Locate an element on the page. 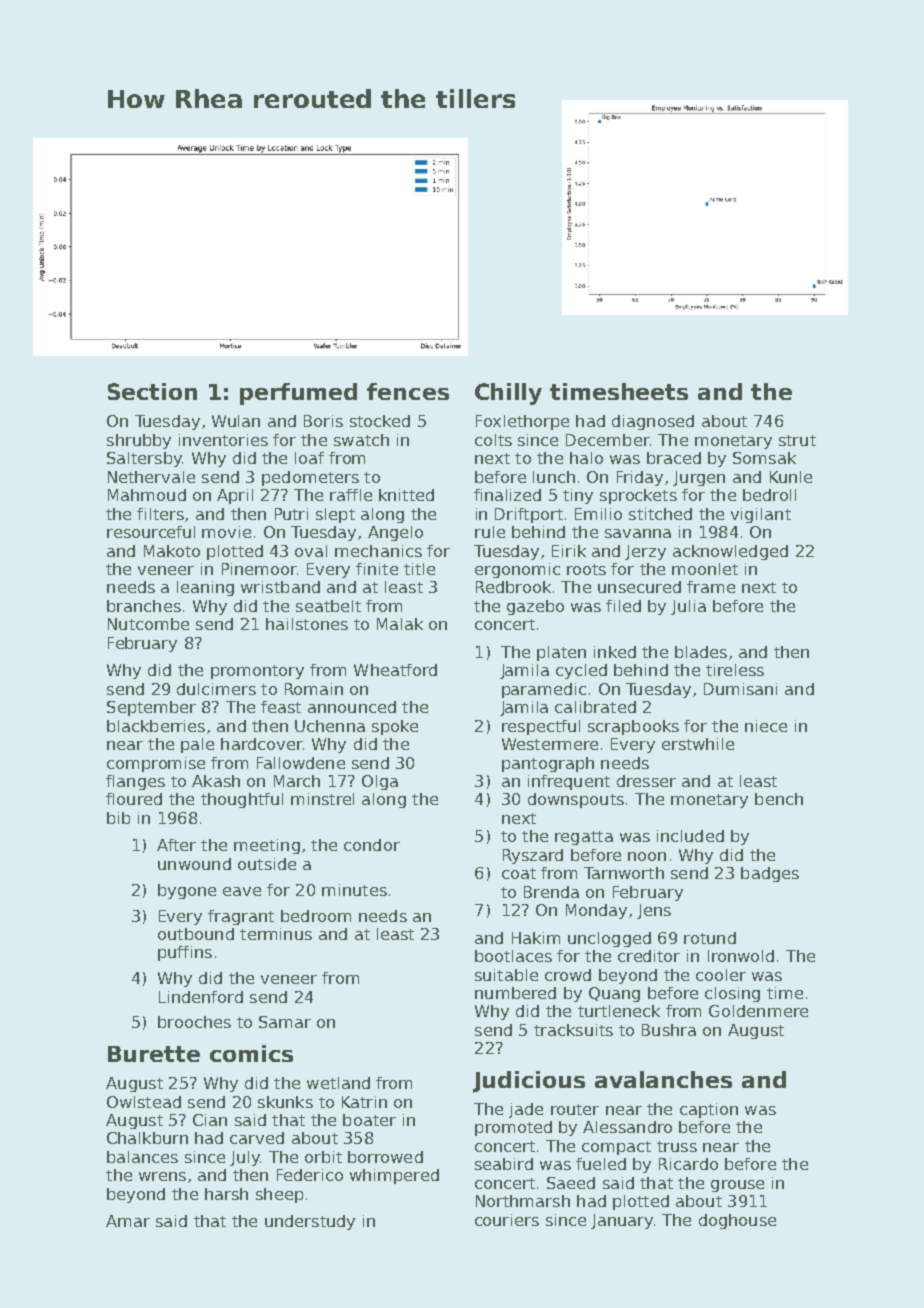 The image size is (924, 1308). flanges is located at coordinates (135, 782).
